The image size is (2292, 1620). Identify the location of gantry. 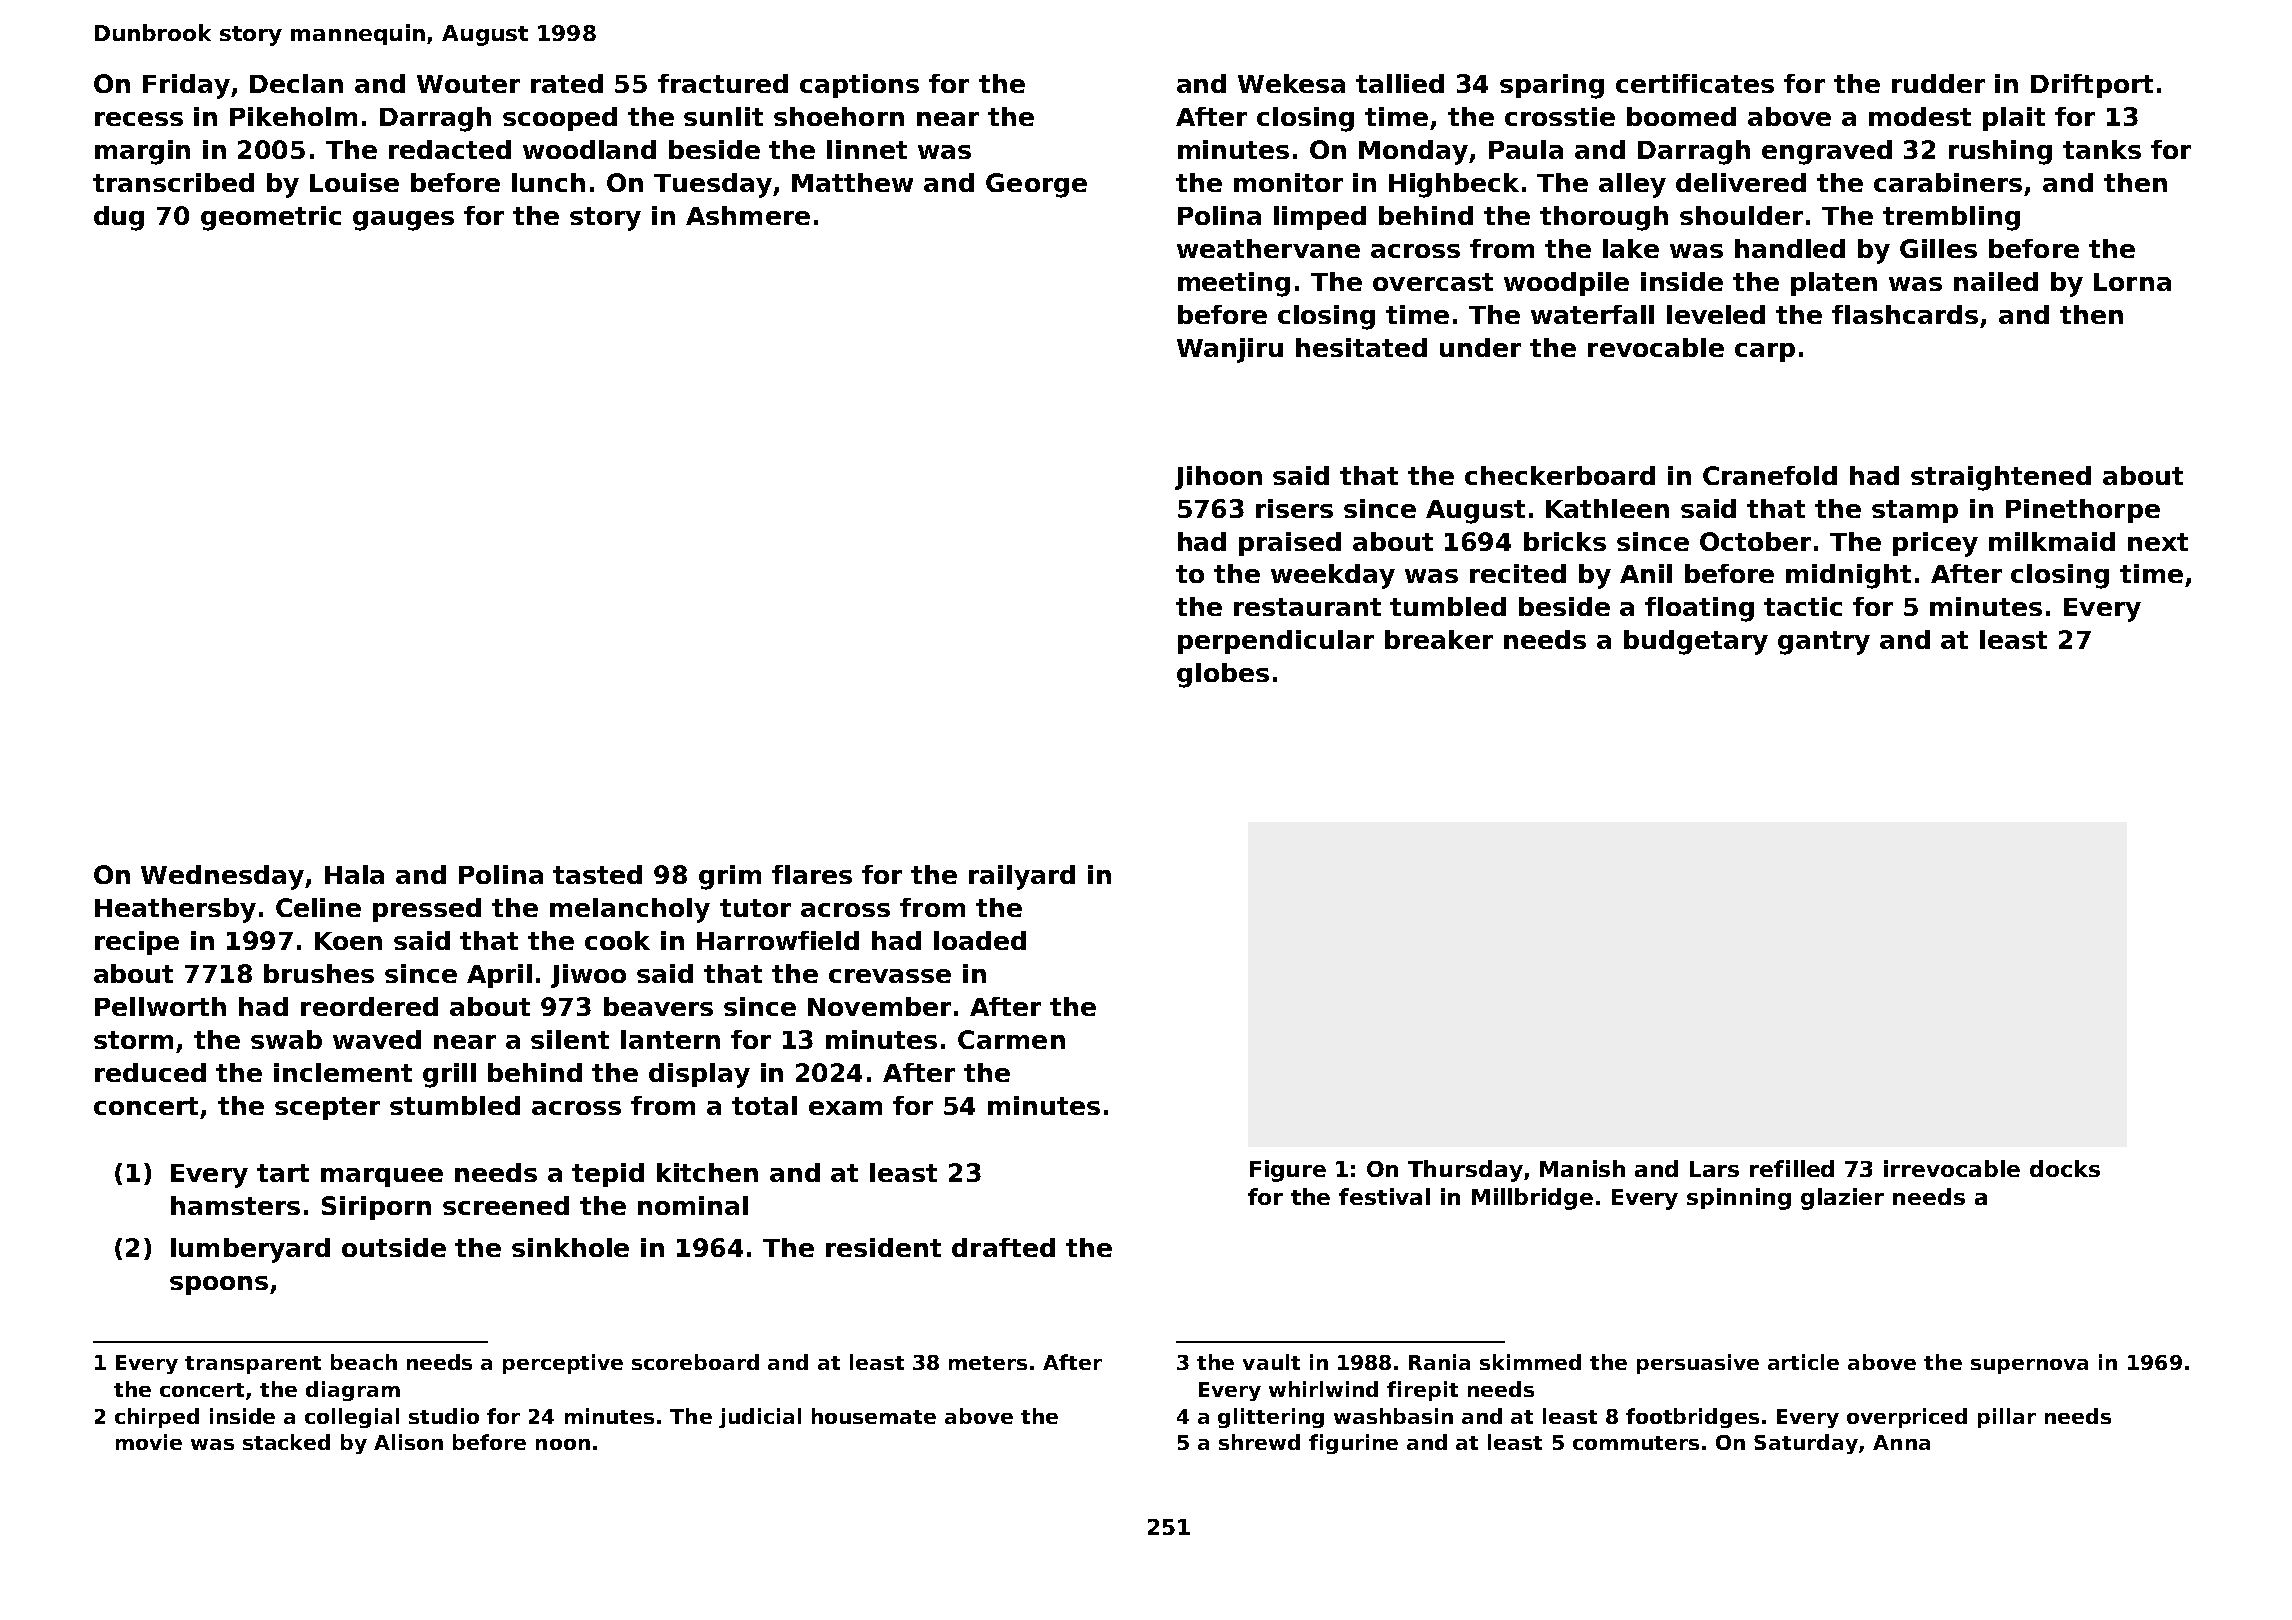
(1824, 643).
